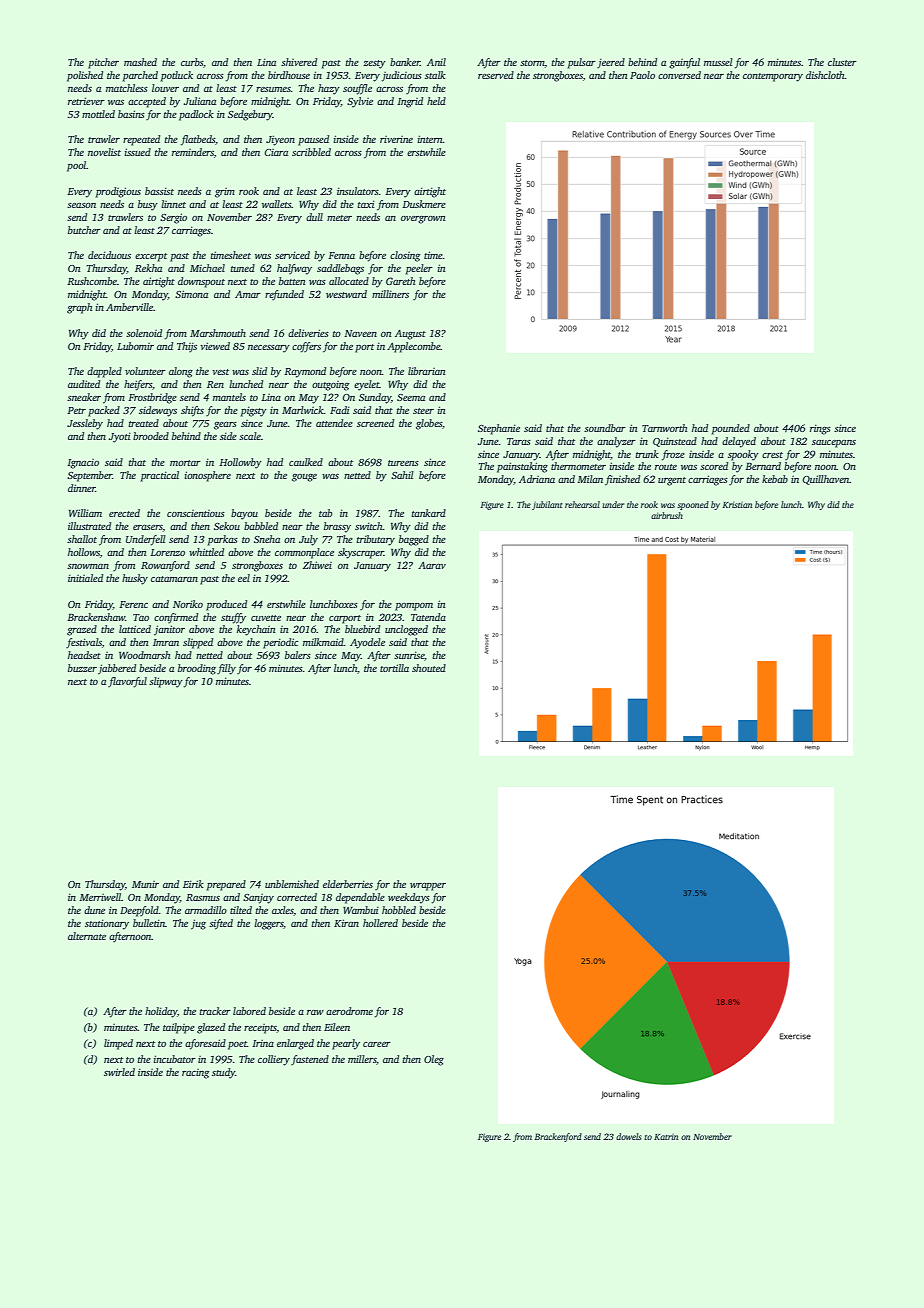 This page has width=924, height=1308. Describe the element at coordinates (223, 1073) in the page. I see `study` at that location.
